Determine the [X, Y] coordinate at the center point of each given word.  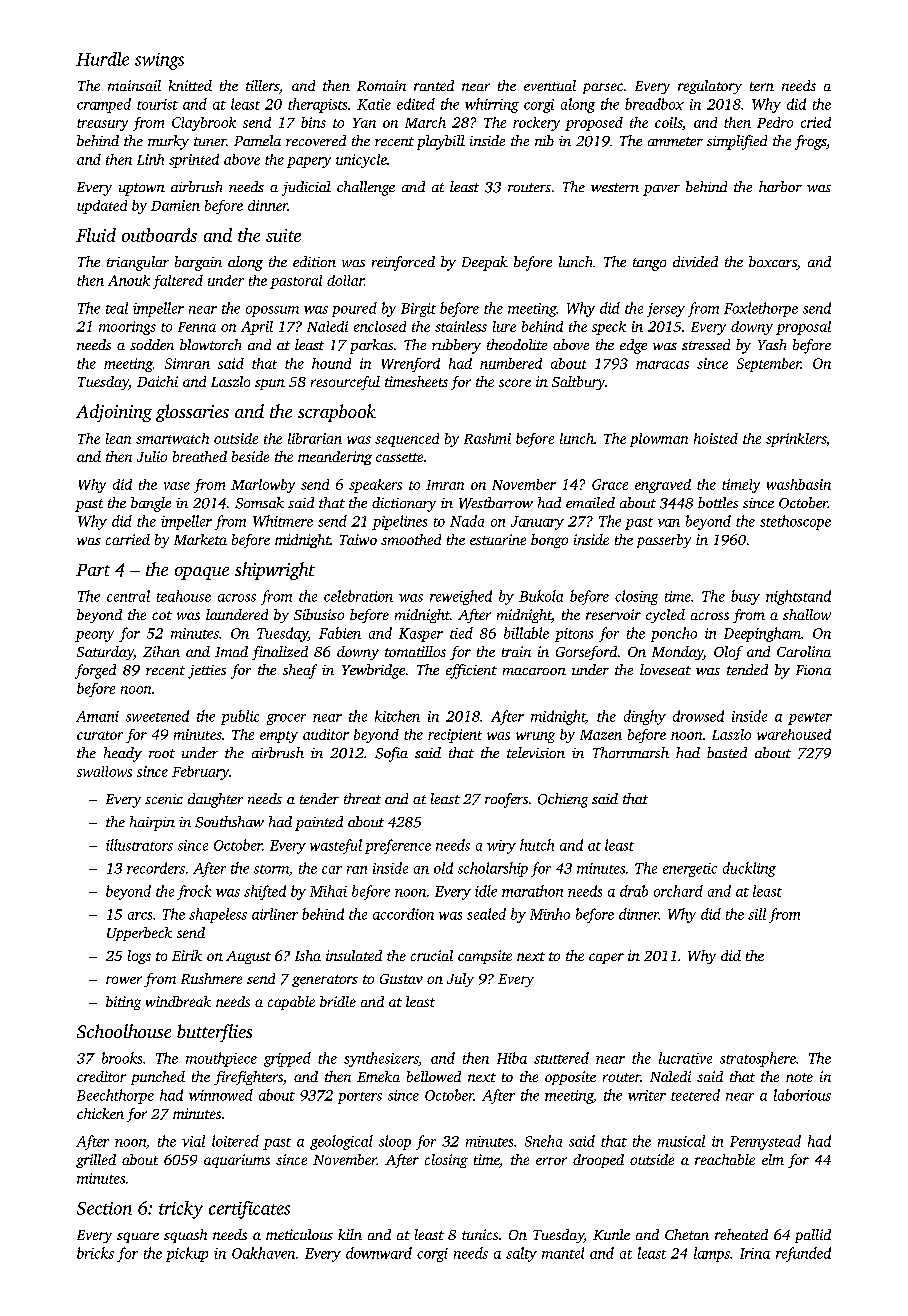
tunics [480, 1234]
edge [633, 346]
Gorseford [586, 653]
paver [661, 190]
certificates [249, 1210]
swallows [104, 771]
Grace [610, 484]
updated [102, 207]
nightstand [798, 597]
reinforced [403, 263]
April [257, 328]
